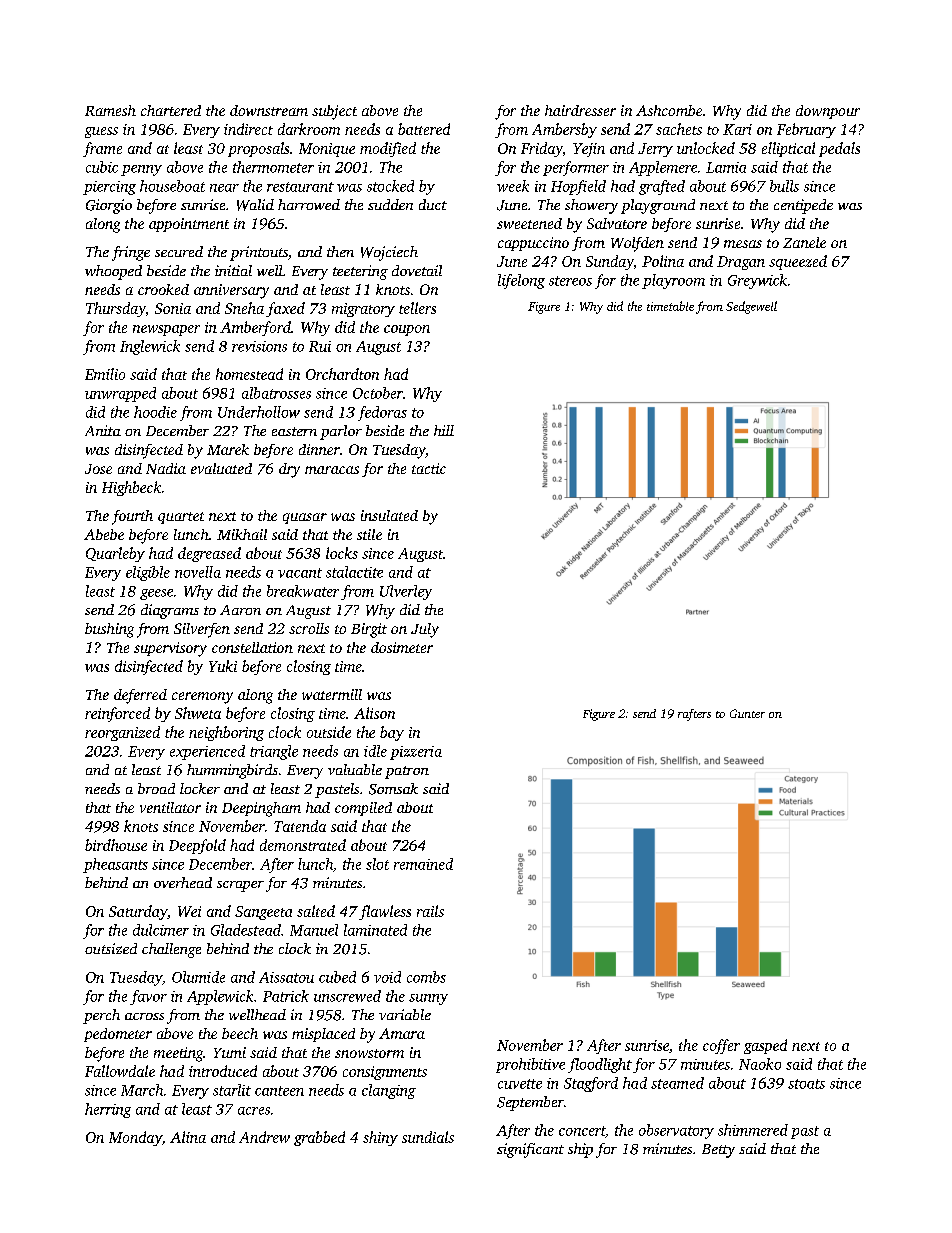 This document has width=952, height=1233. What do you see at coordinates (148, 573) in the document?
I see `eligible` at bounding box center [148, 573].
